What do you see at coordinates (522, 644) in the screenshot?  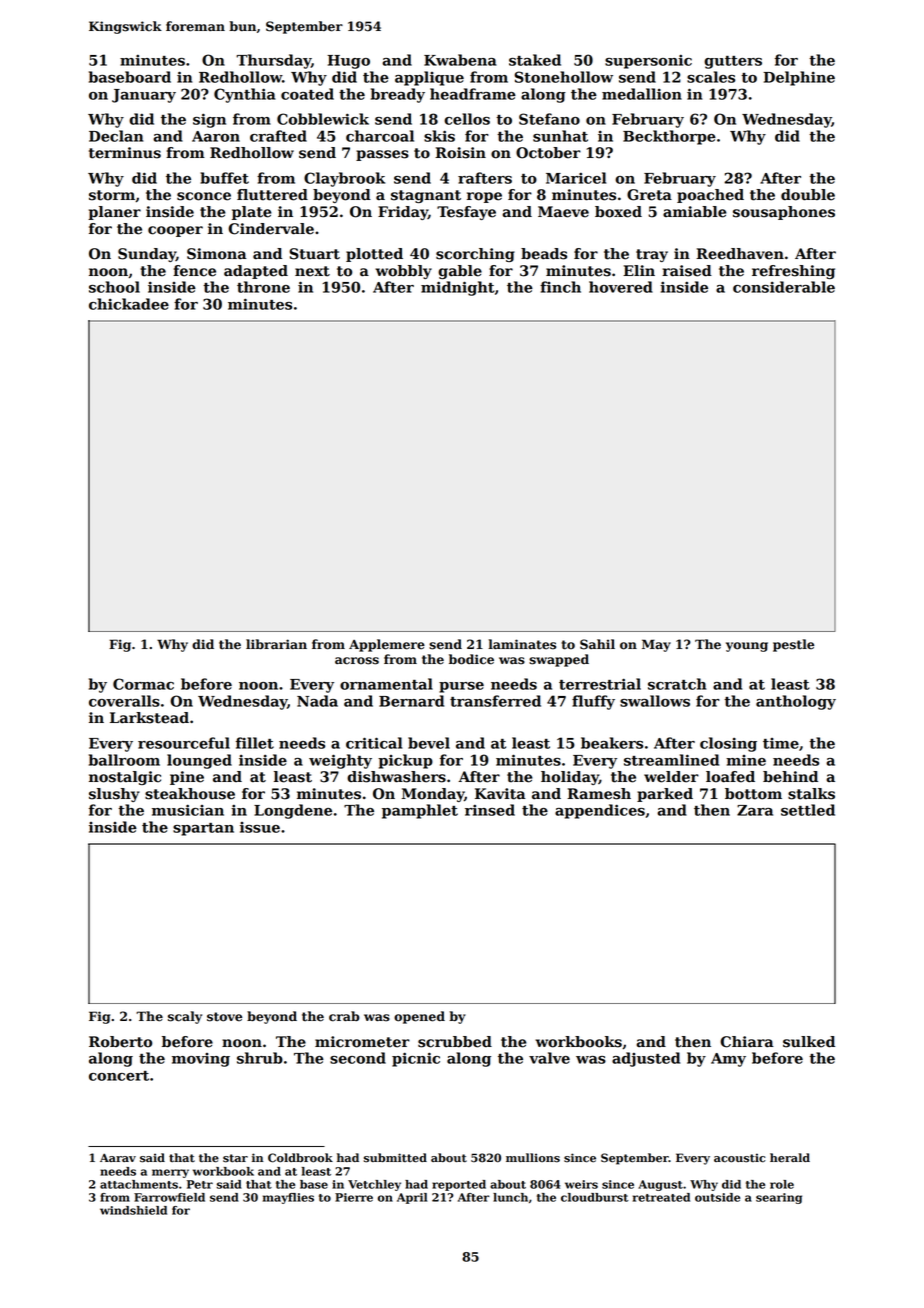 I see `laminates` at bounding box center [522, 644].
